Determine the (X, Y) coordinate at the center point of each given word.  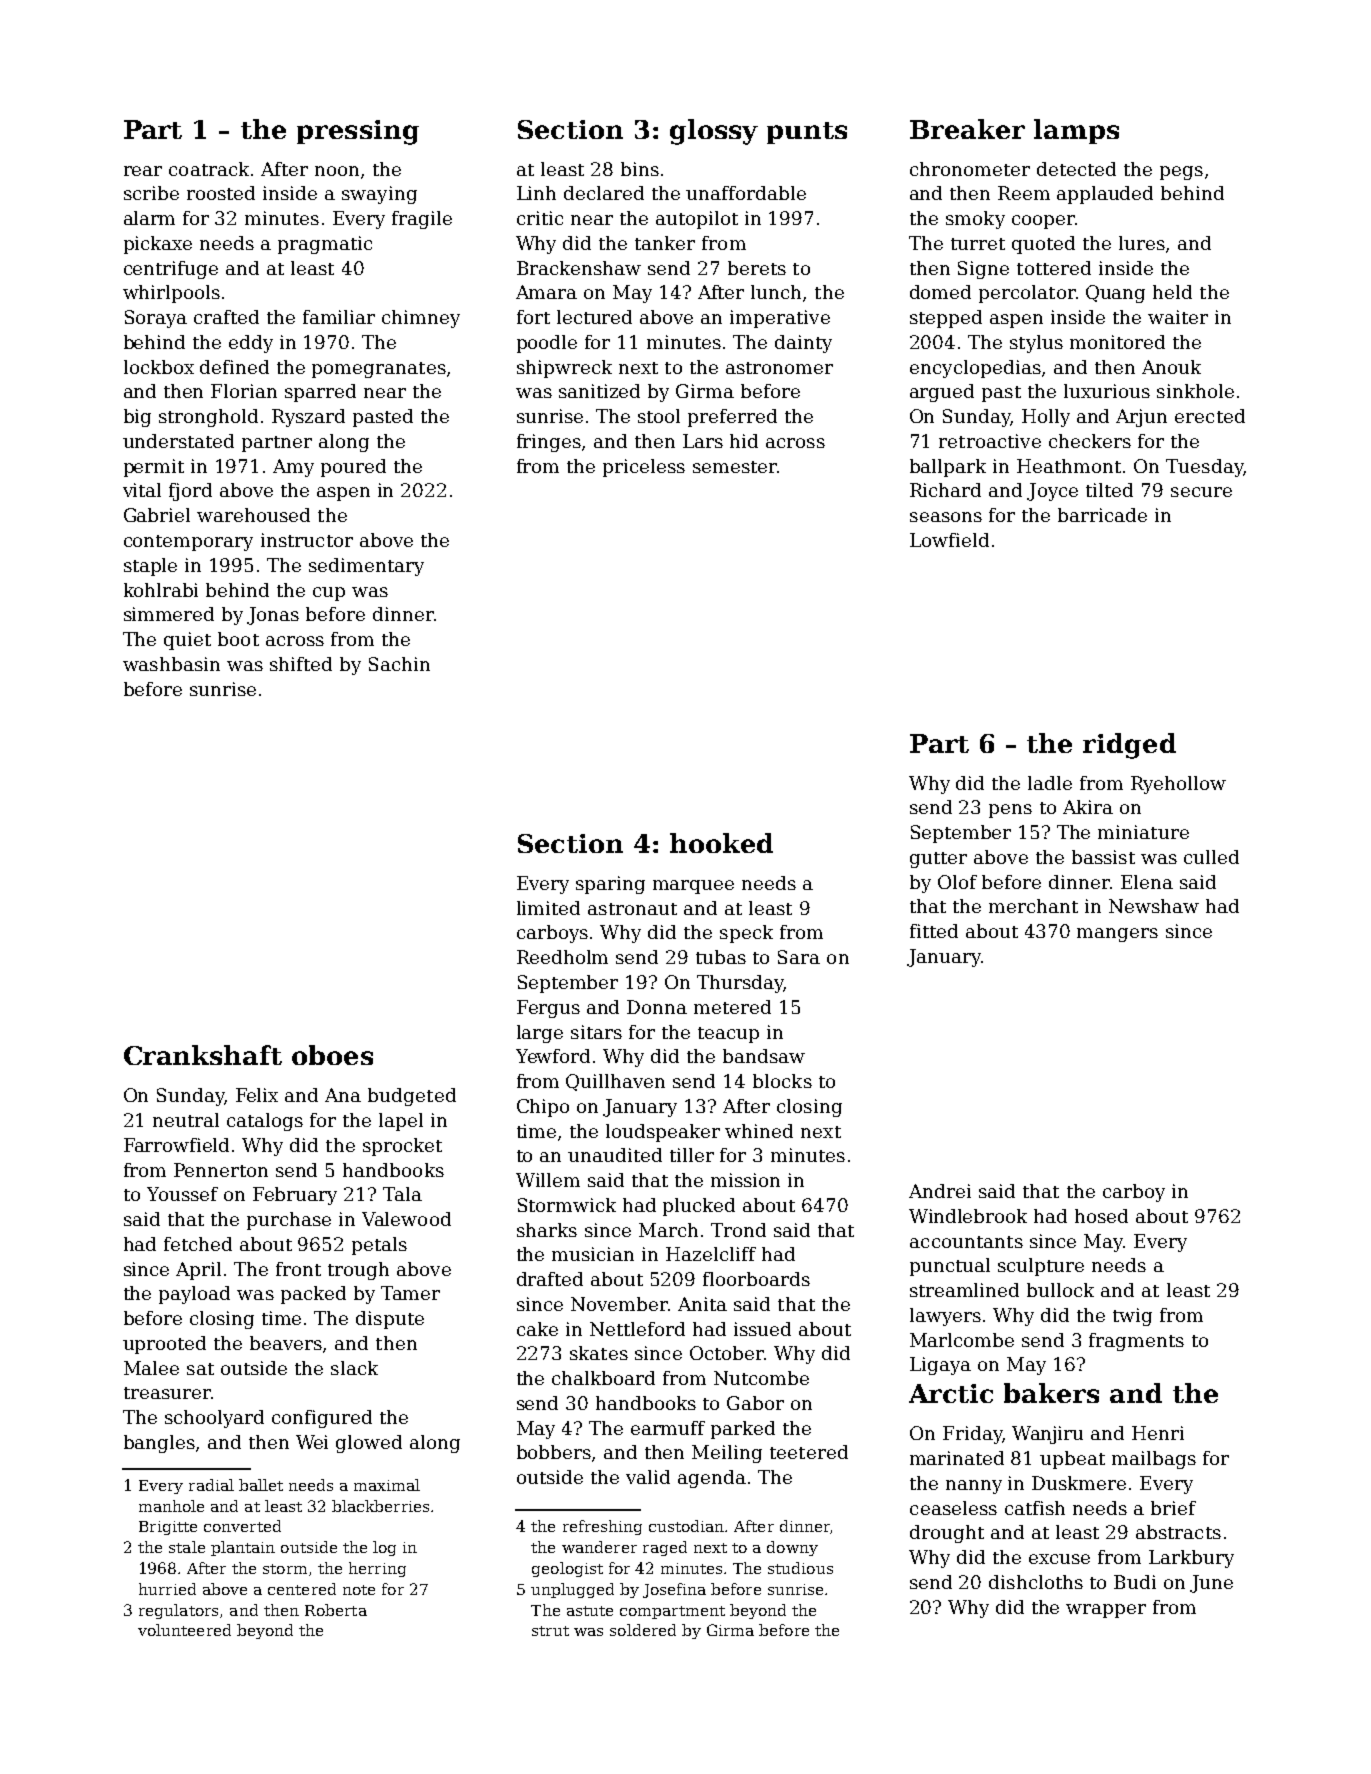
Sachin (399, 664)
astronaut (632, 909)
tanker (665, 243)
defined (234, 367)
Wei (312, 1442)
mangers (1117, 935)
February (295, 1196)
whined (759, 1131)
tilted (1109, 490)
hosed (1101, 1216)
